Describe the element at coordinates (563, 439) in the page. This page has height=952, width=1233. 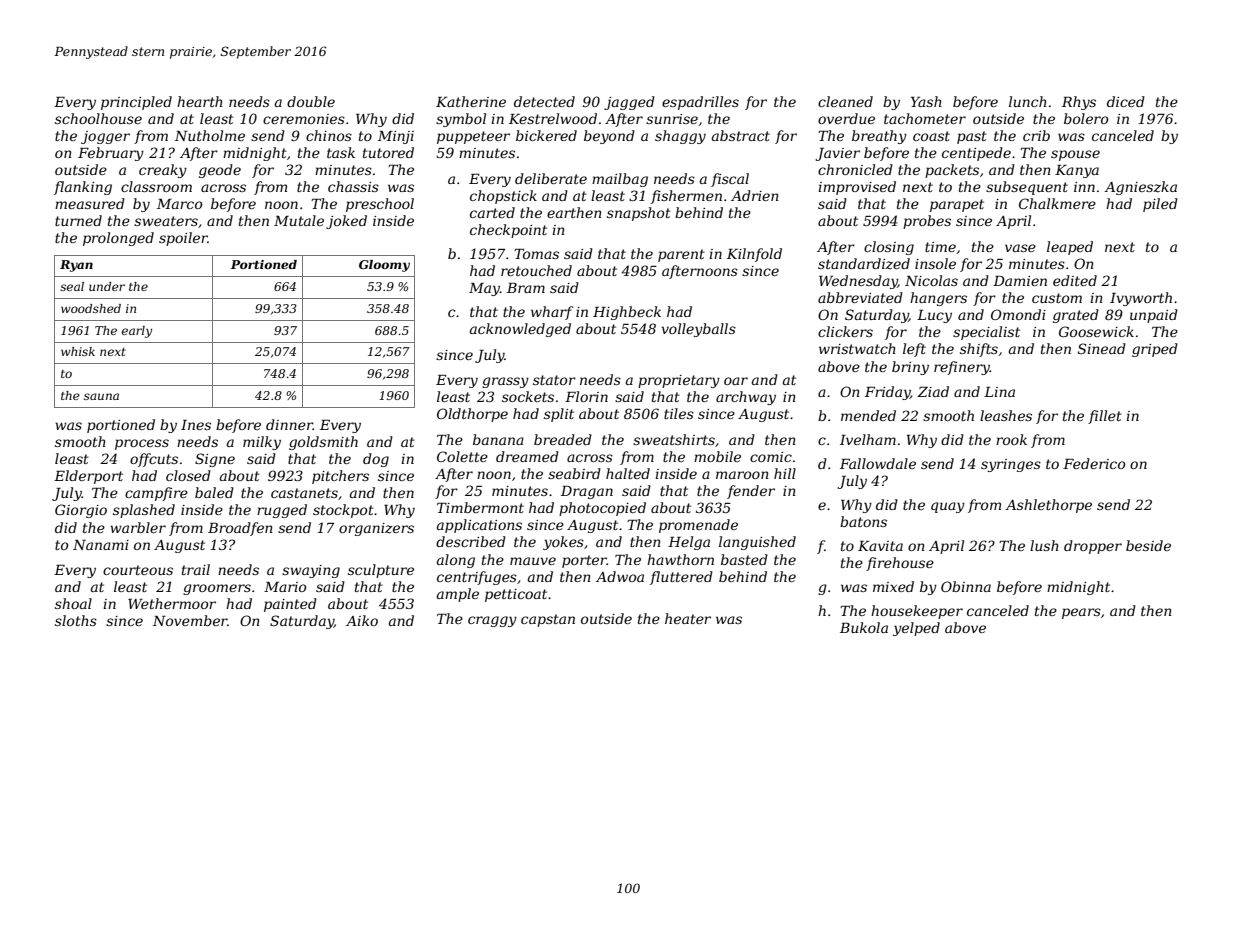
I see `breaded` at that location.
